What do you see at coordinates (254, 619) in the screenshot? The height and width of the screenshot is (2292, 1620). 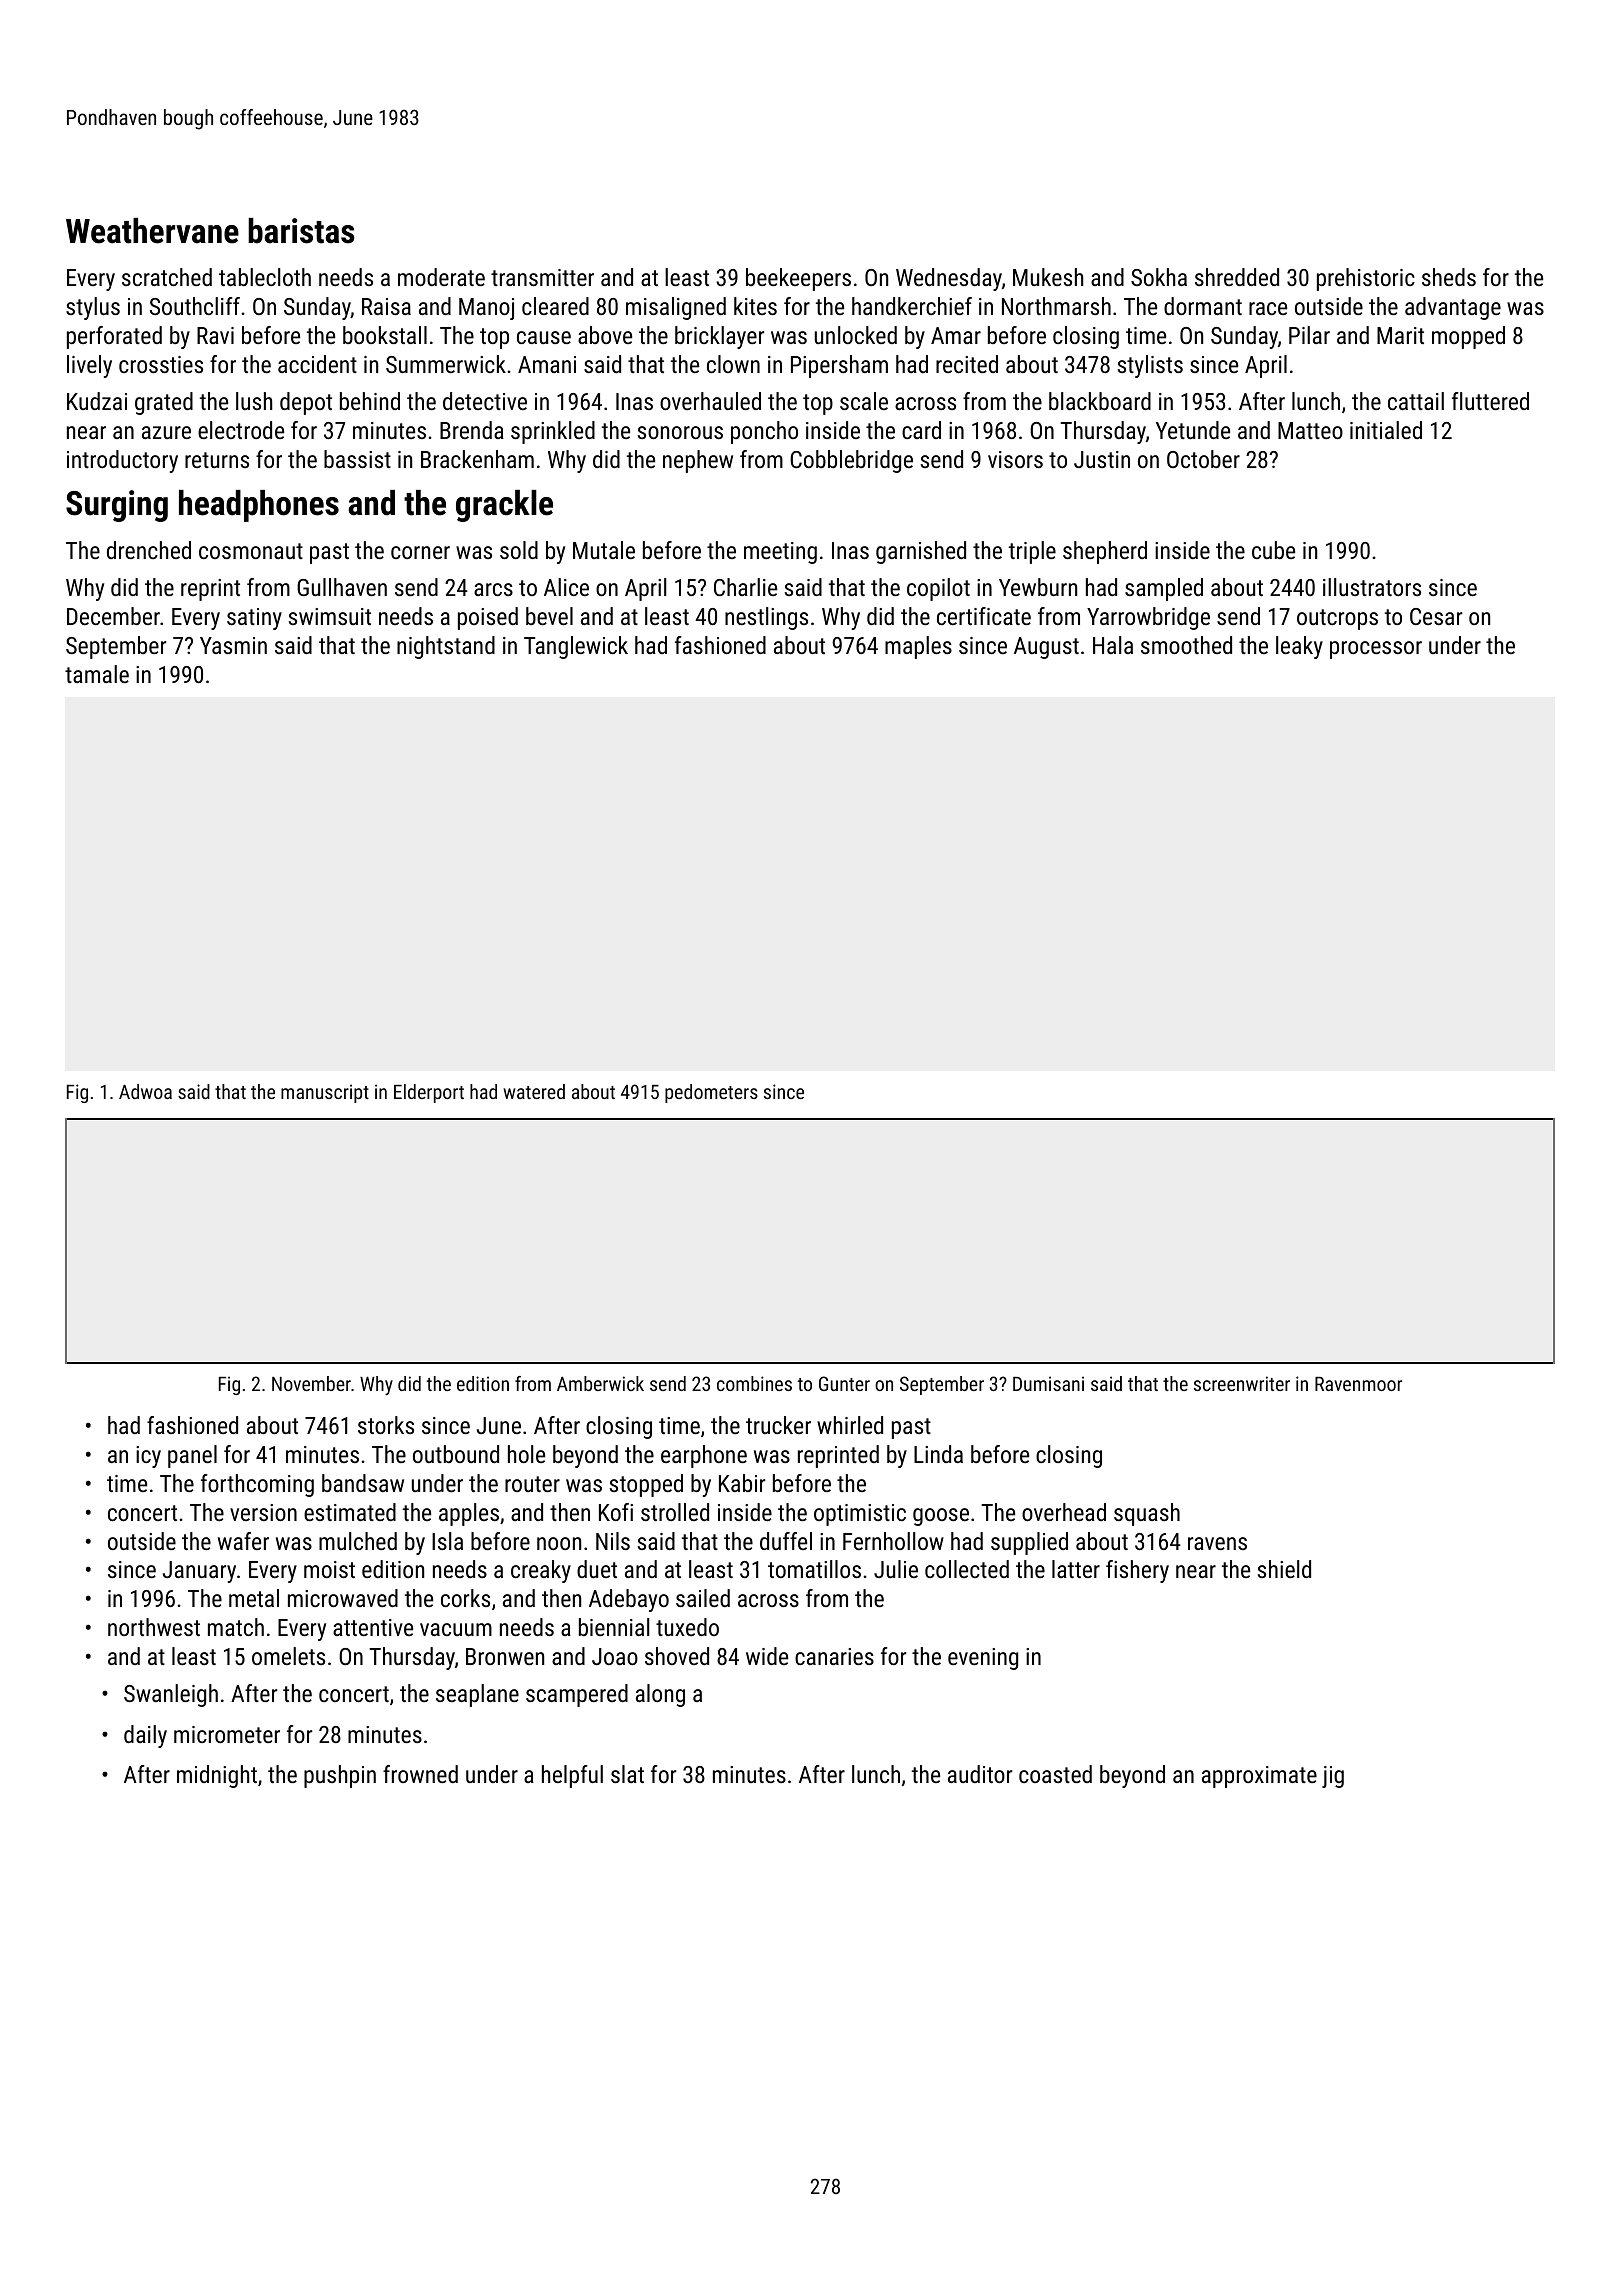 I see `satiny` at bounding box center [254, 619].
